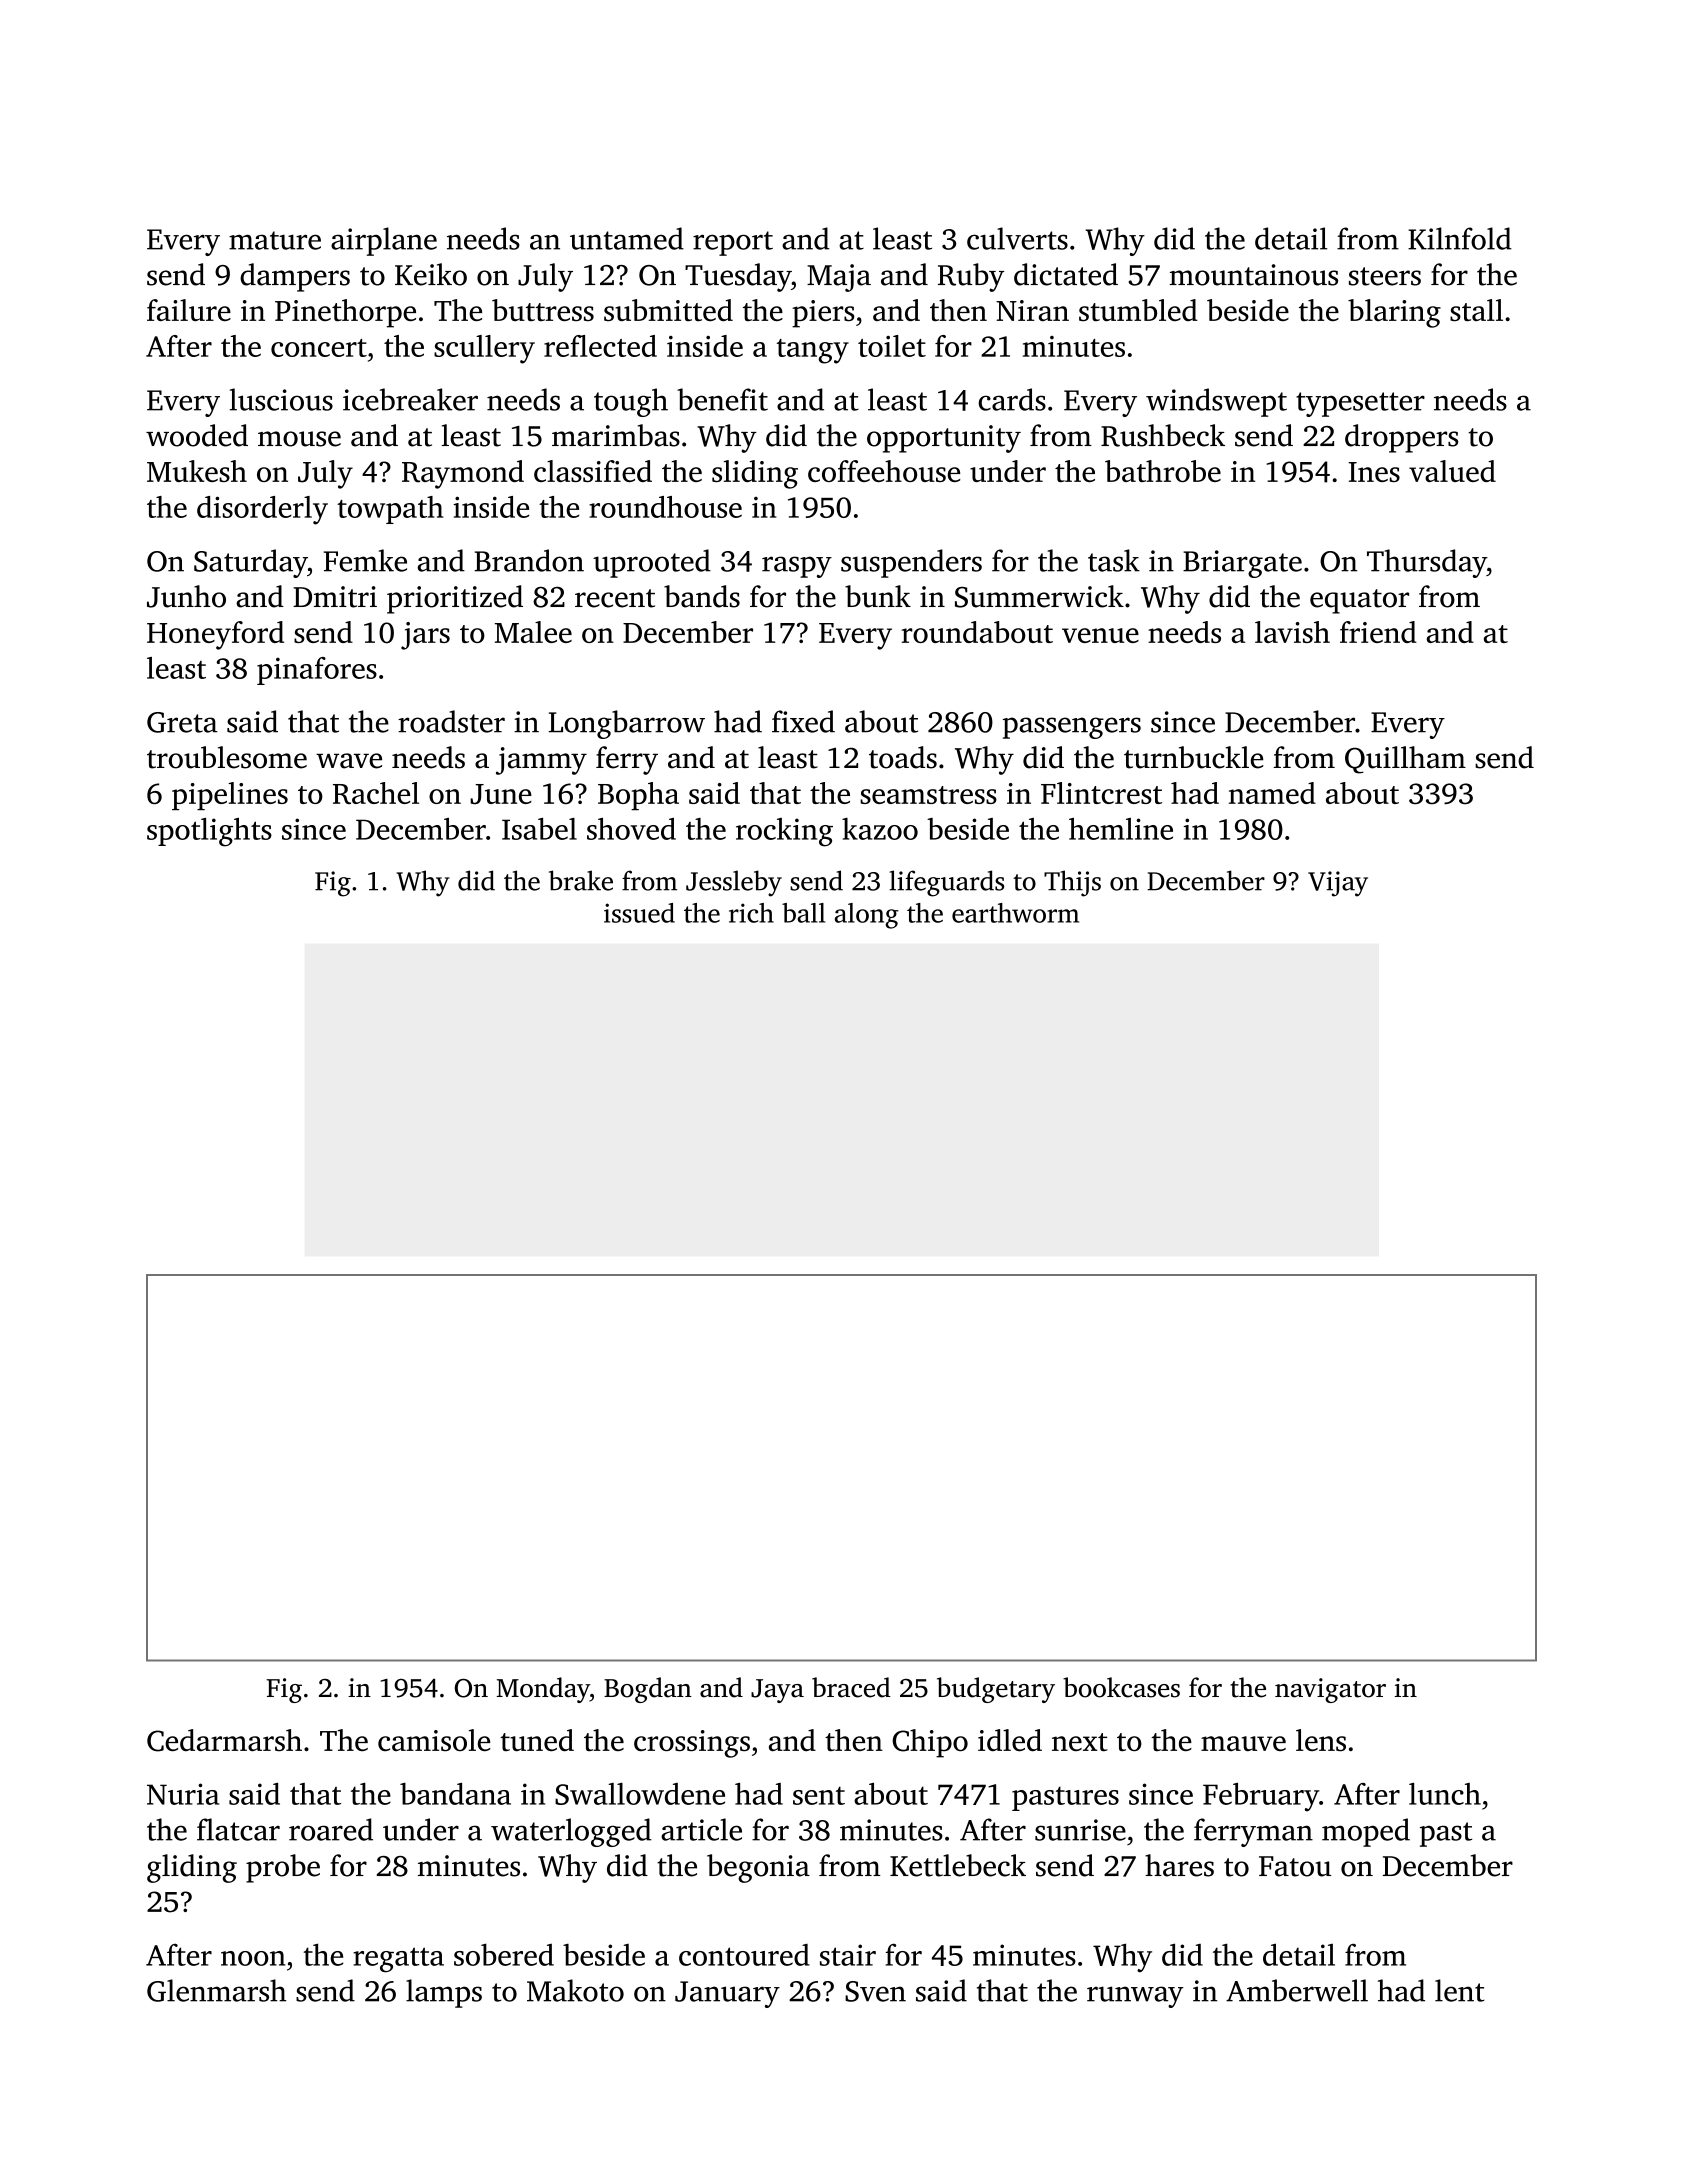  What do you see at coordinates (209, 832) in the screenshot?
I see `spotlights` at bounding box center [209, 832].
